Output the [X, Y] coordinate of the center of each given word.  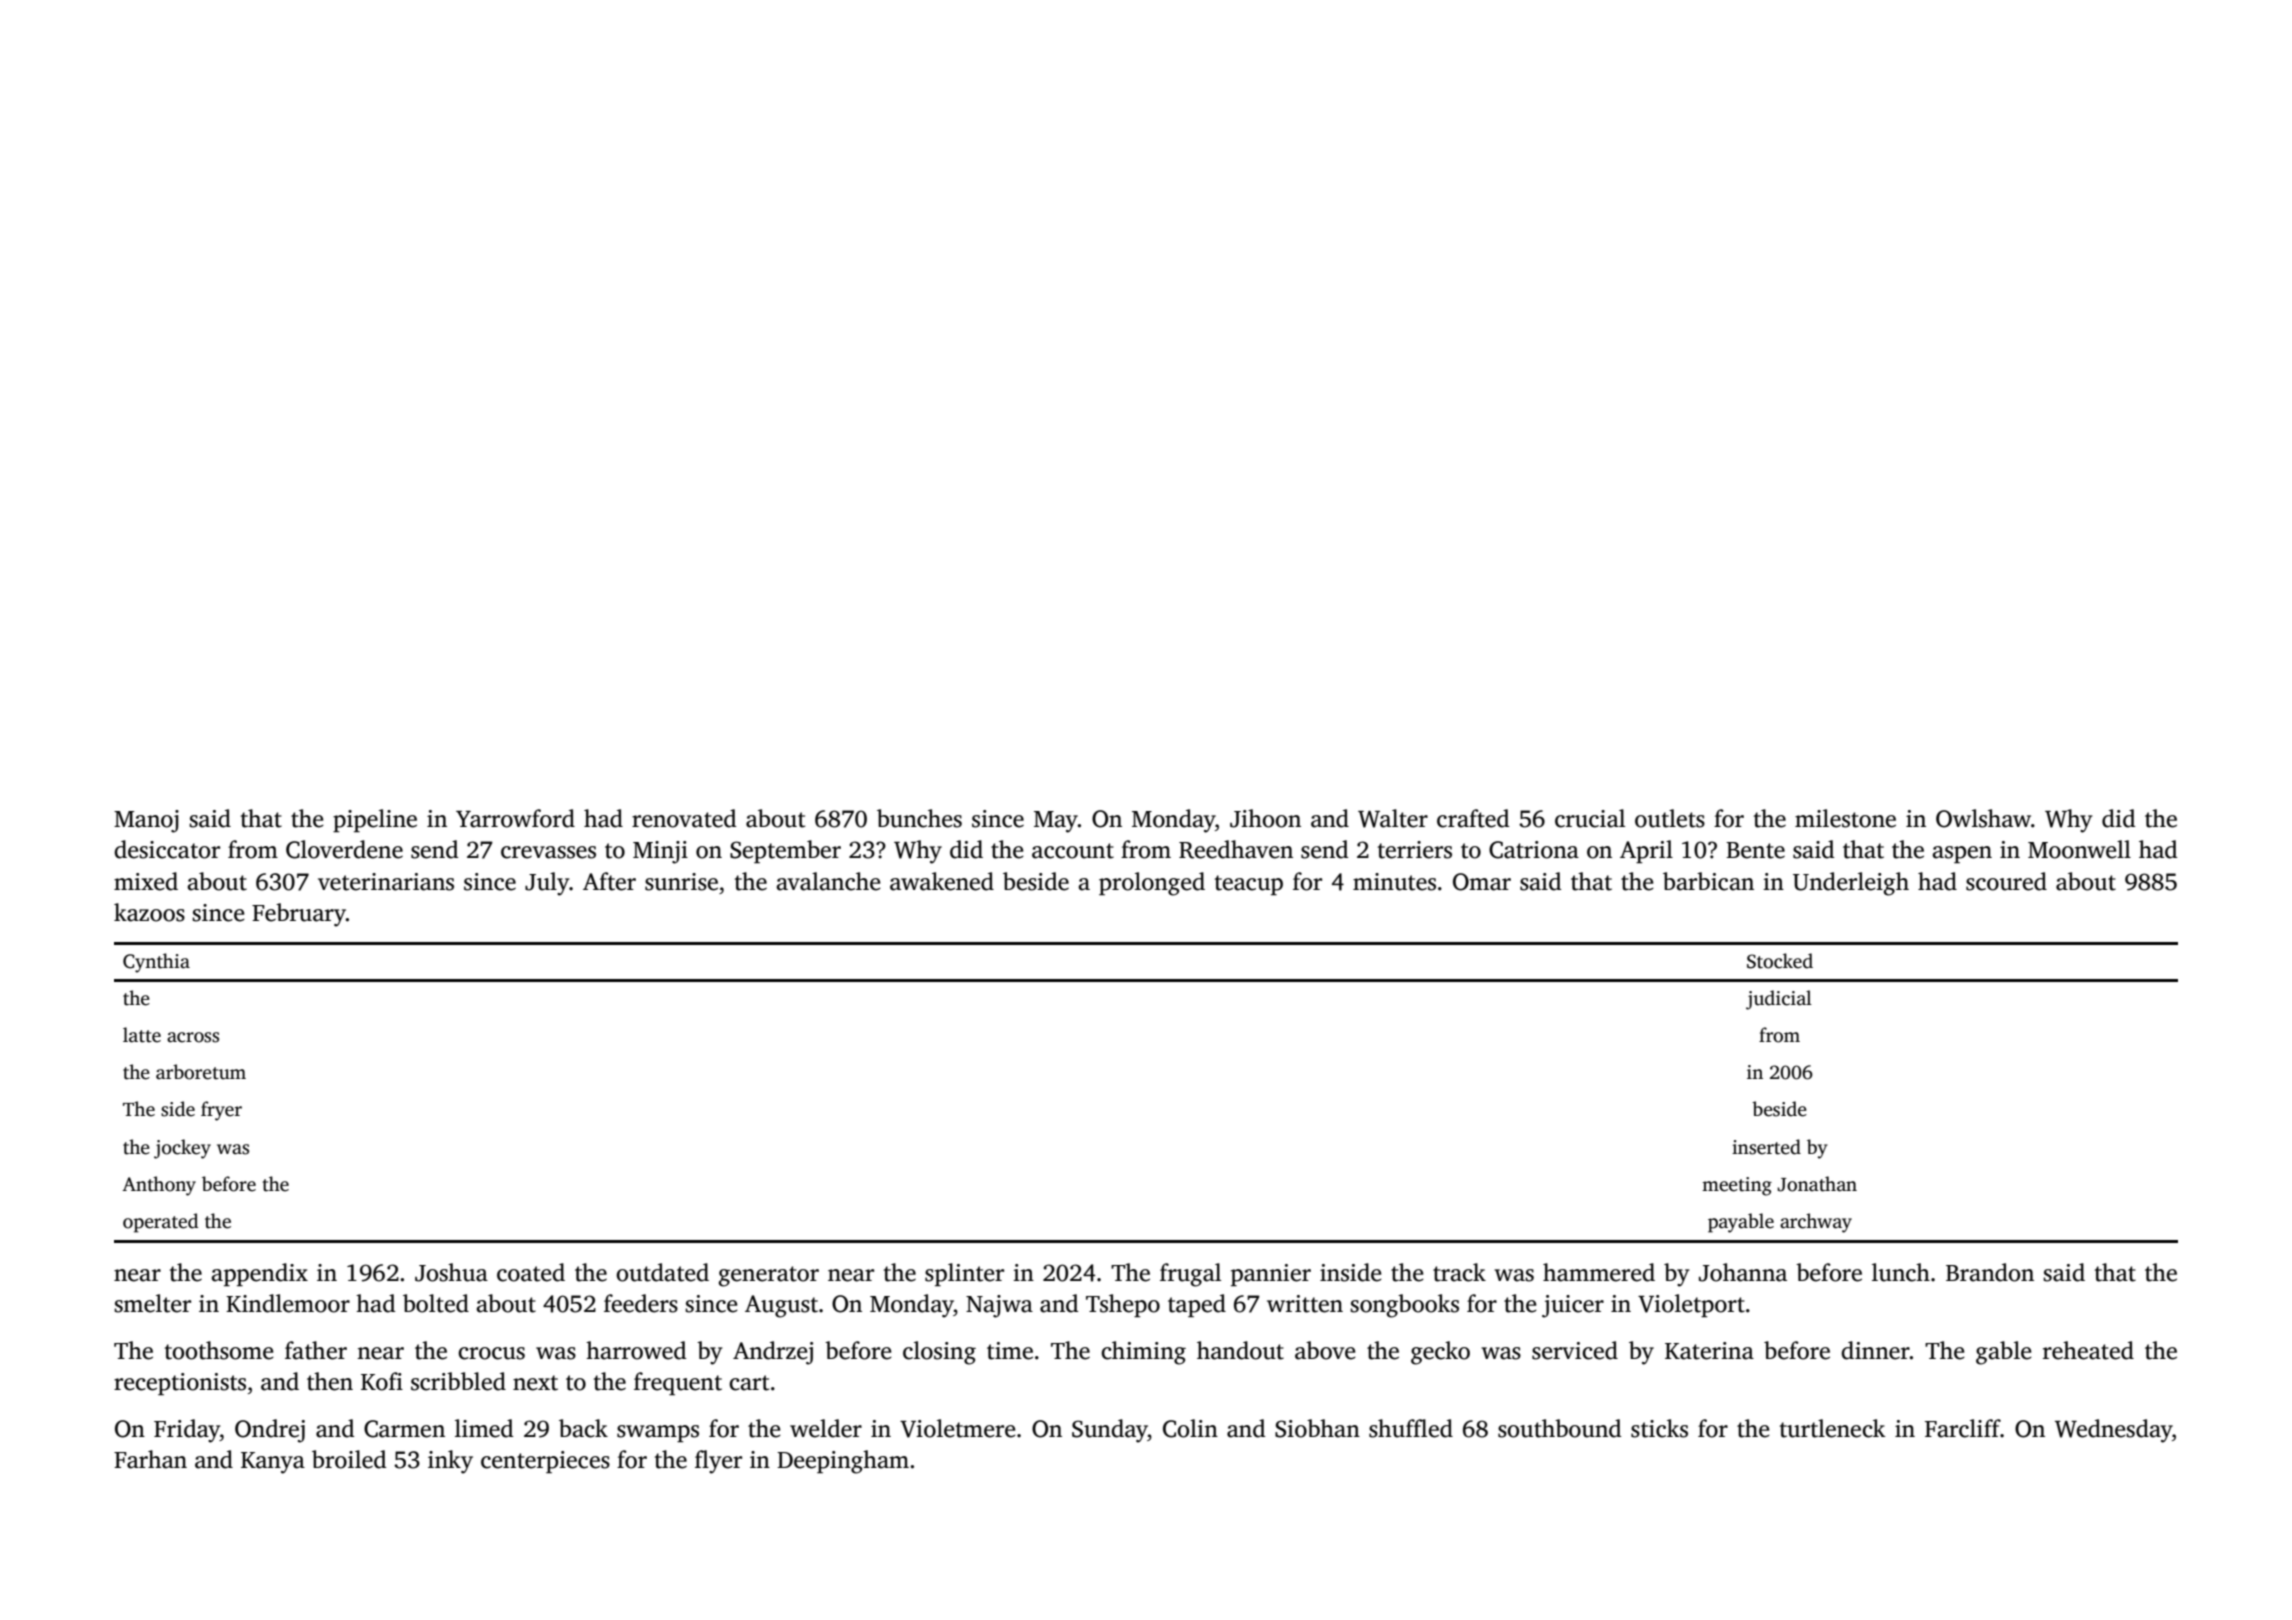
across [193, 1037]
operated [160, 1223]
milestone [1845, 818]
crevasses [548, 852]
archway [1816, 1223]
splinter [964, 1274]
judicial [1779, 1000]
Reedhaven [1236, 849]
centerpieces [545, 1462]
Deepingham [843, 1462]
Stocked [1780, 961]
